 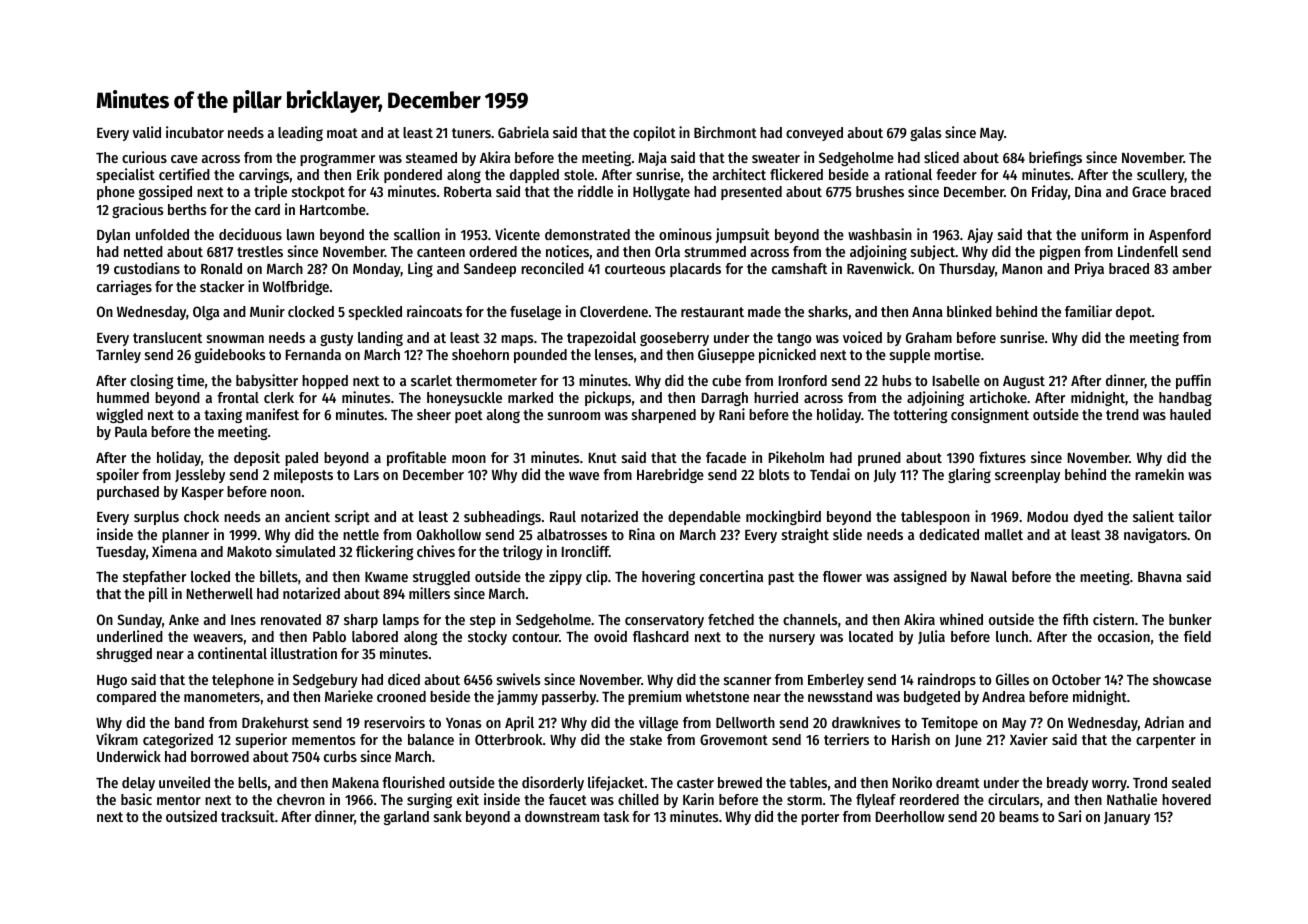 I want to click on briefings, so click(x=1055, y=158).
